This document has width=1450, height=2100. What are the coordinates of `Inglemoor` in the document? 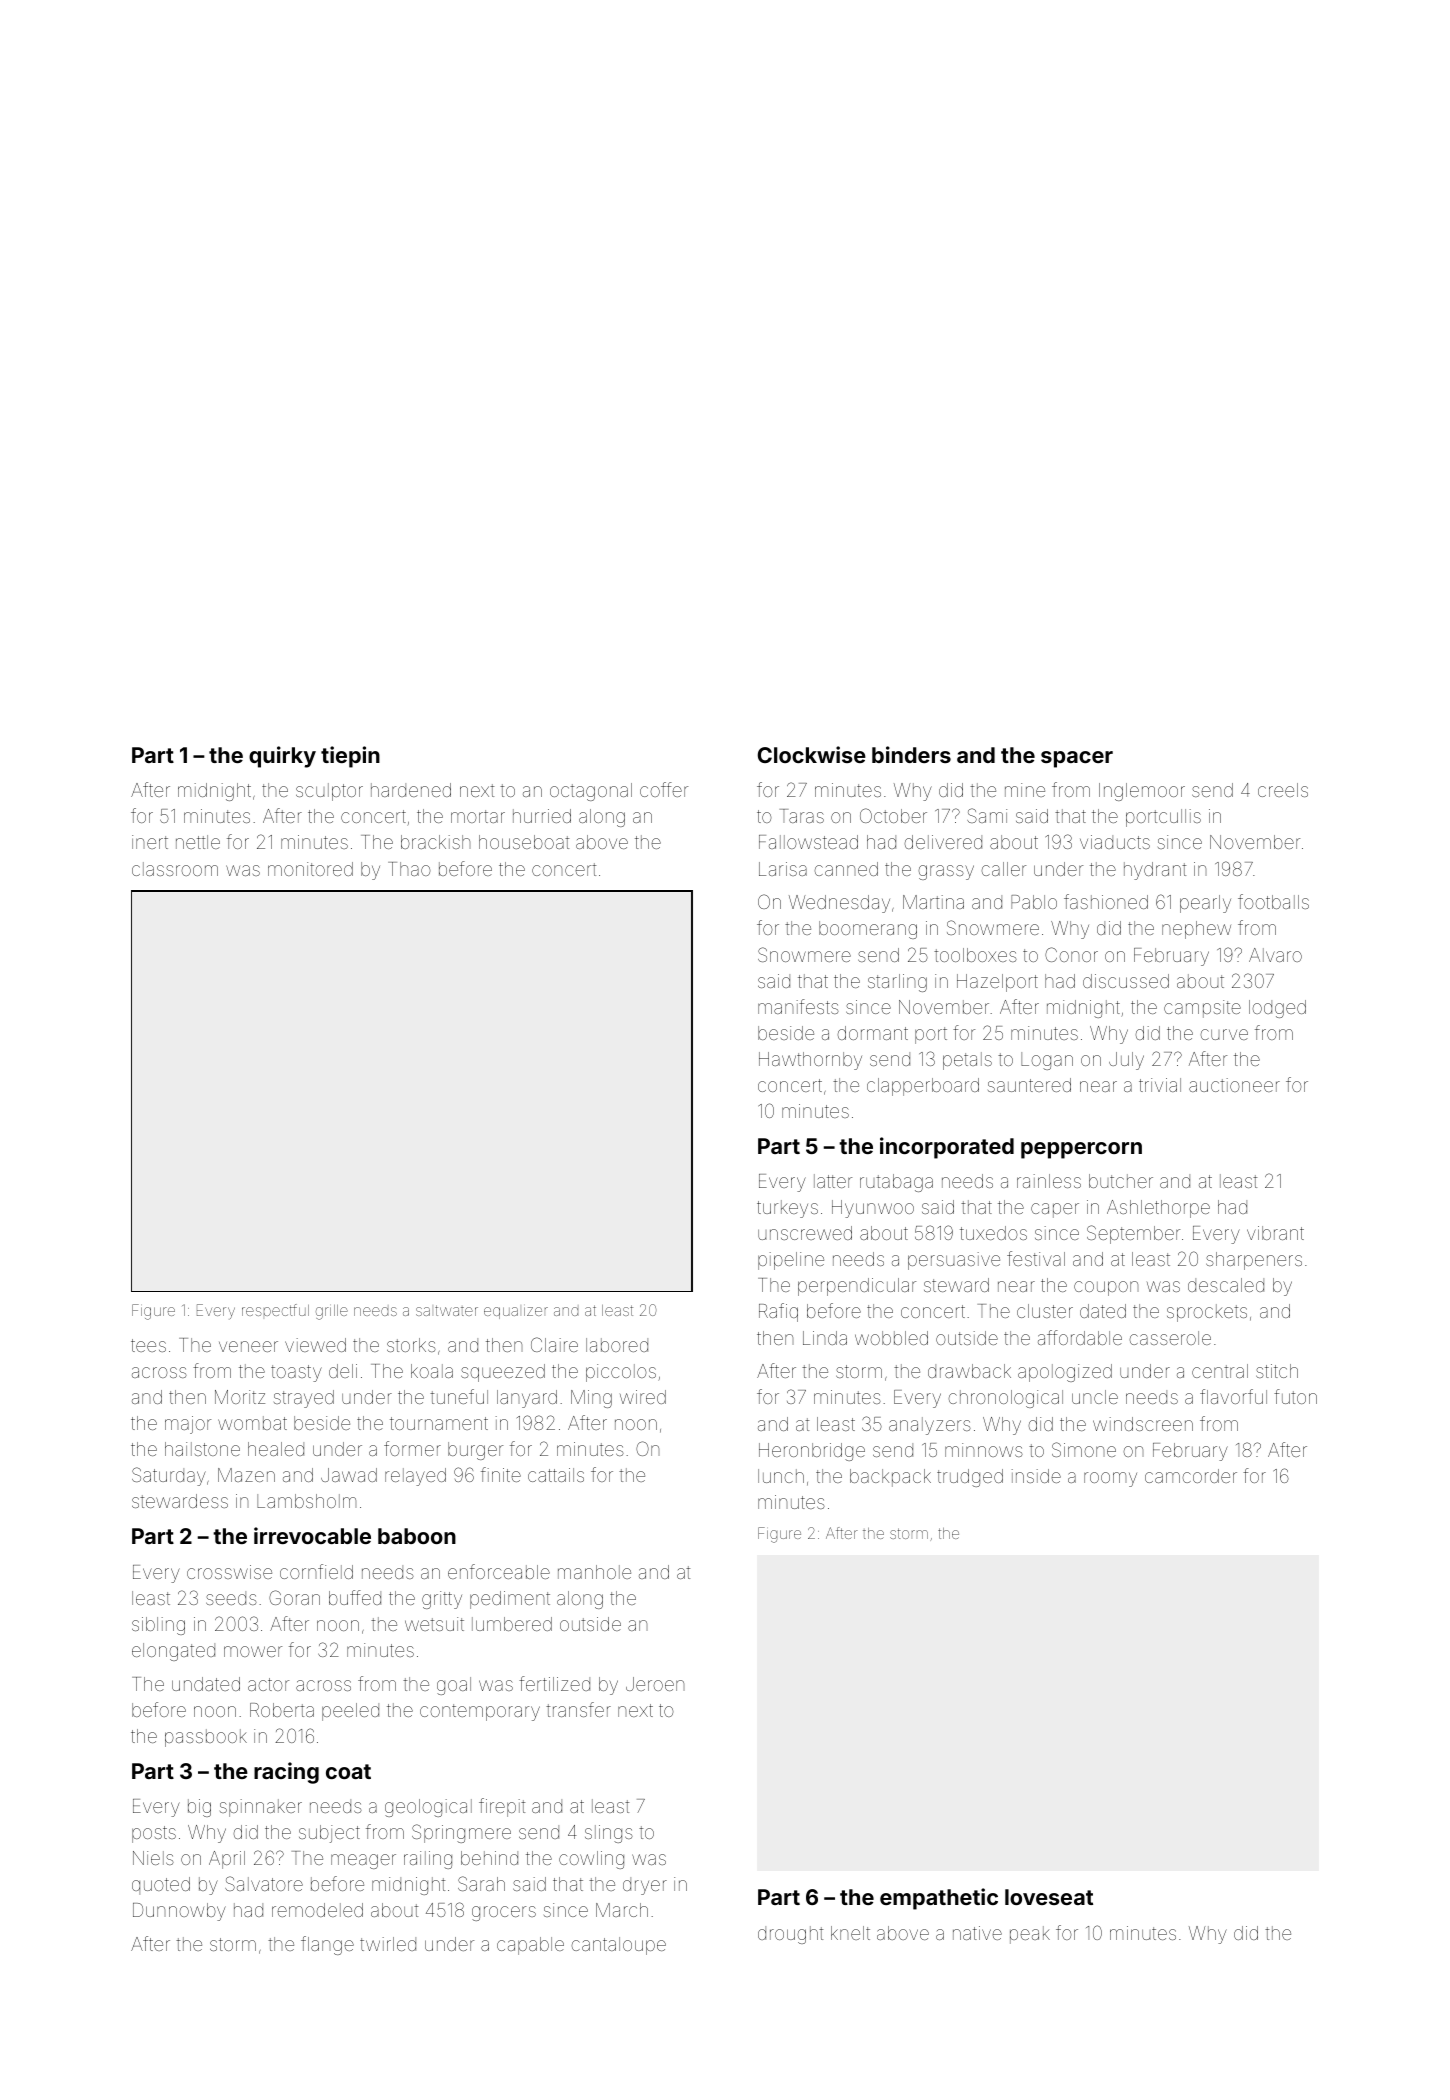 It's located at (1142, 792).
